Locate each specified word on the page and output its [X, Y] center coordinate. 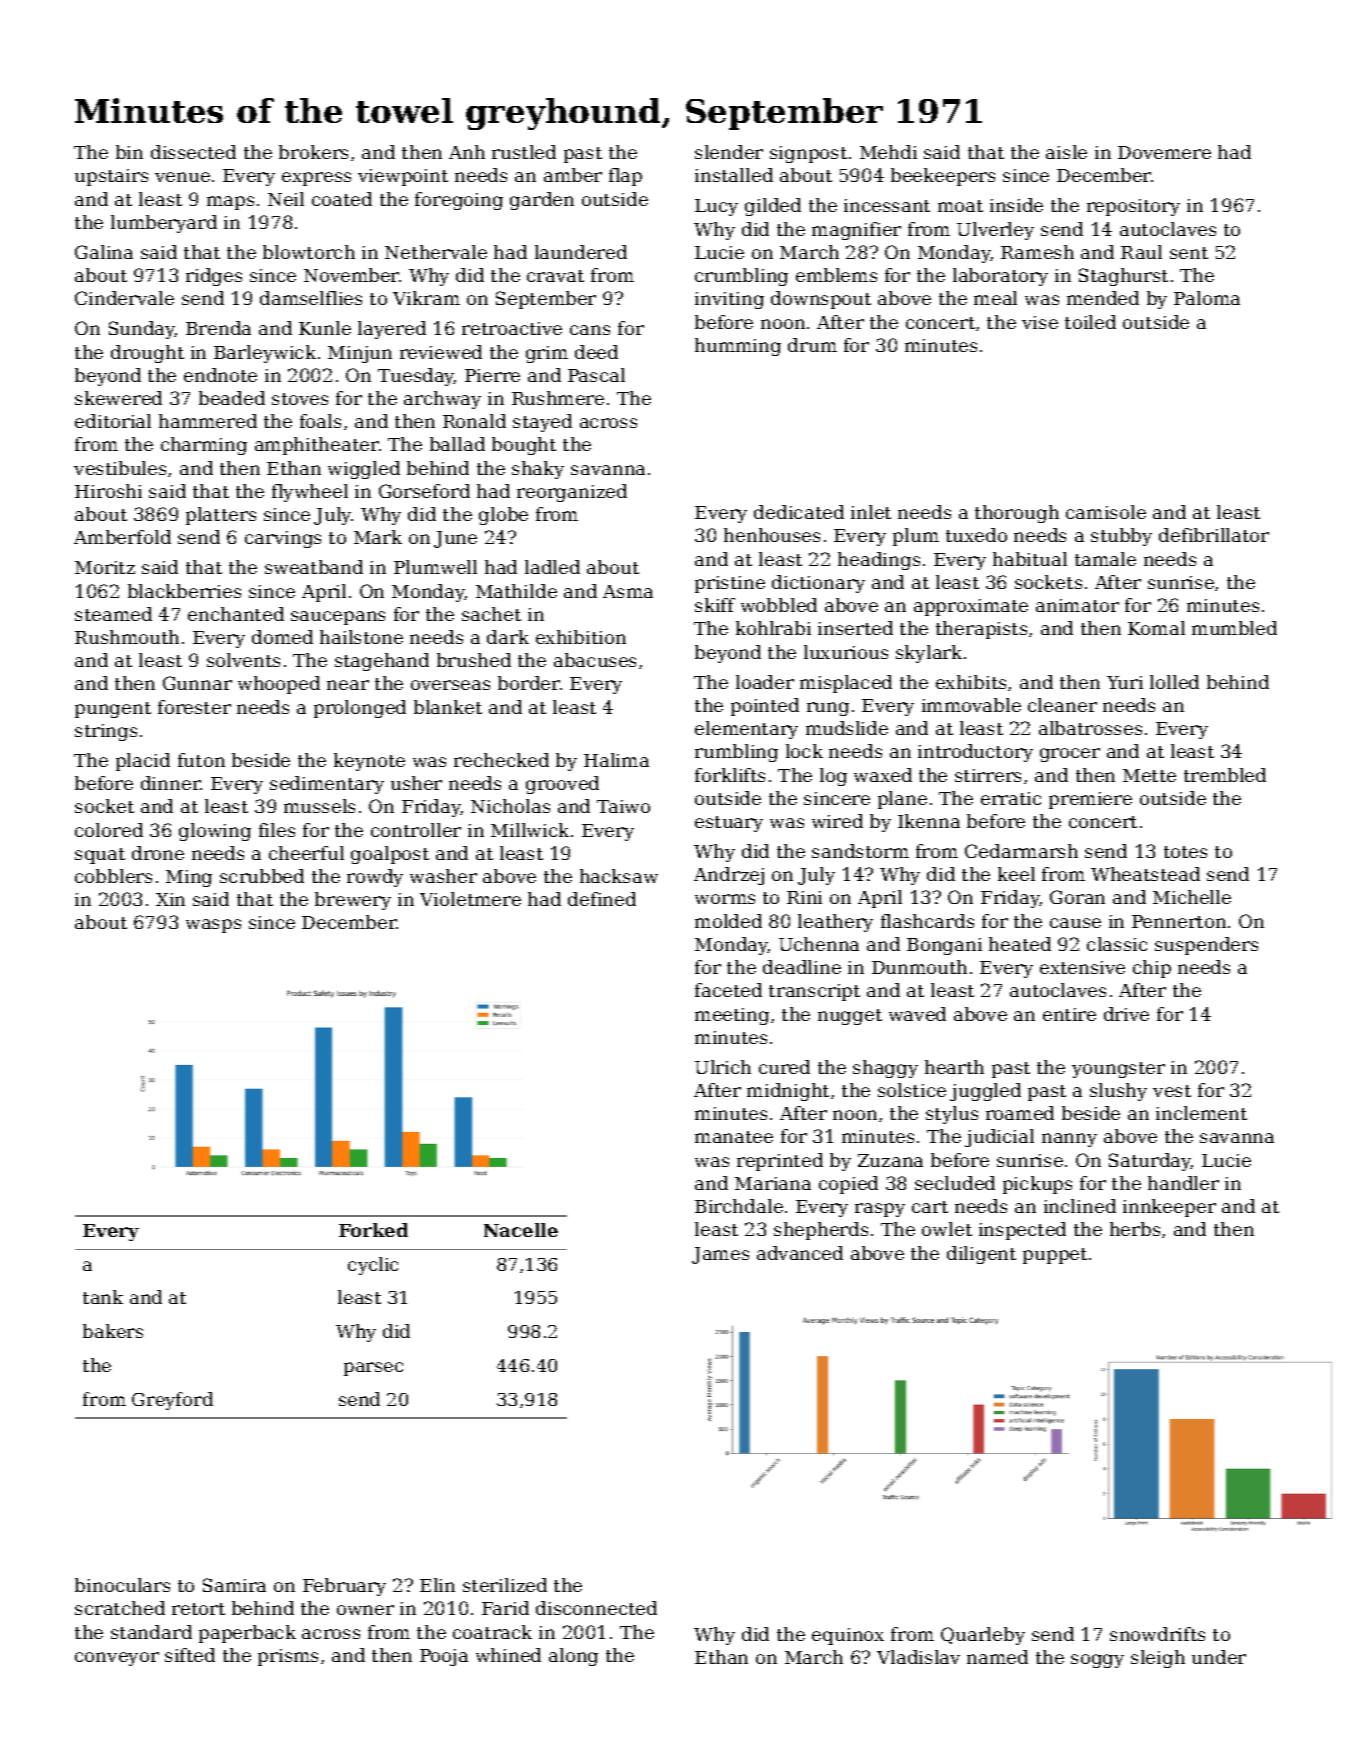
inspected [1022, 1231]
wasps [213, 926]
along [573, 1657]
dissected [193, 152]
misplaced [846, 684]
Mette [1149, 775]
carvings [283, 539]
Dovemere [1164, 152]
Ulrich [723, 1067]
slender [729, 152]
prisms [288, 1657]
